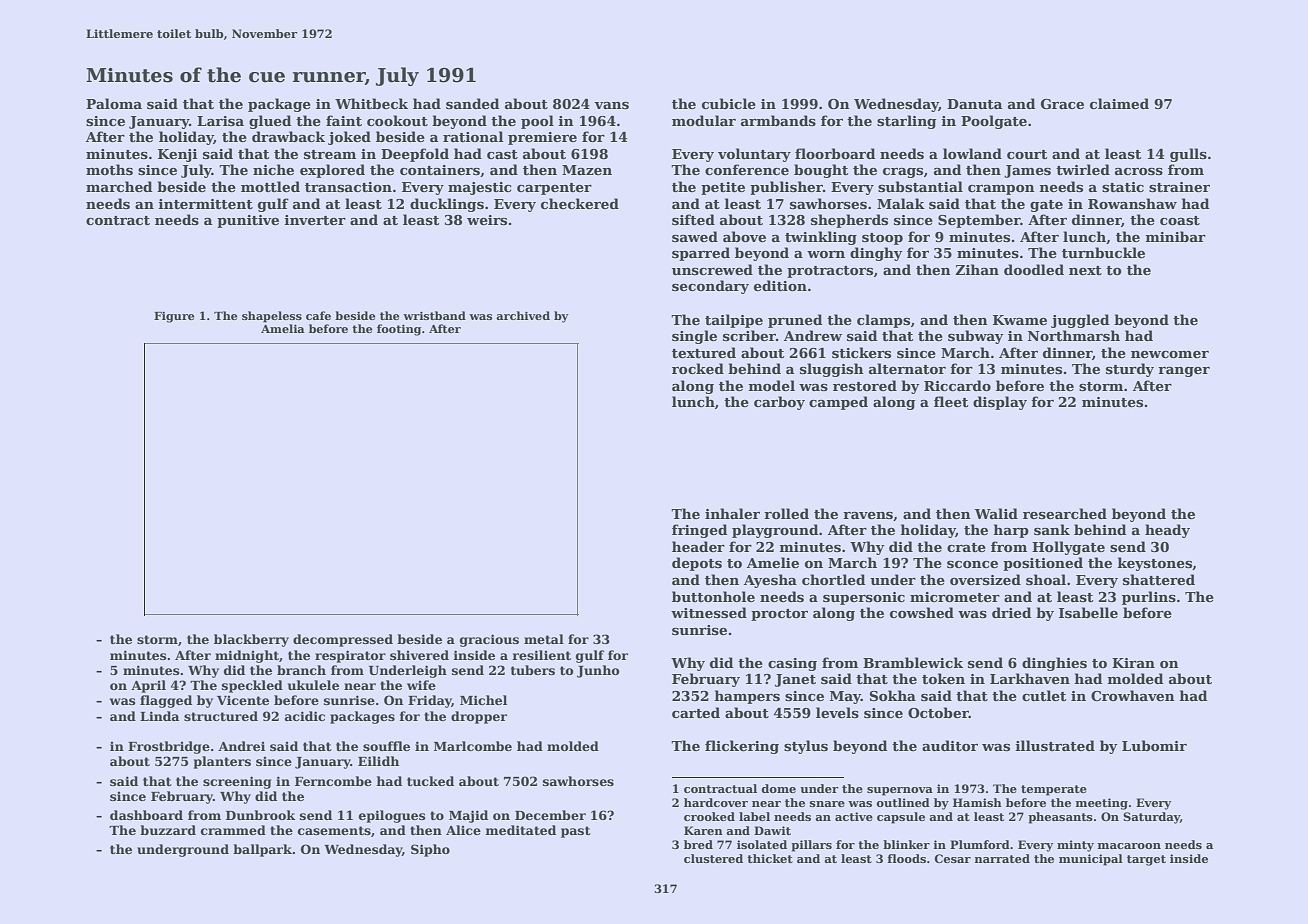  What do you see at coordinates (1091, 860) in the document?
I see `municipal` at bounding box center [1091, 860].
